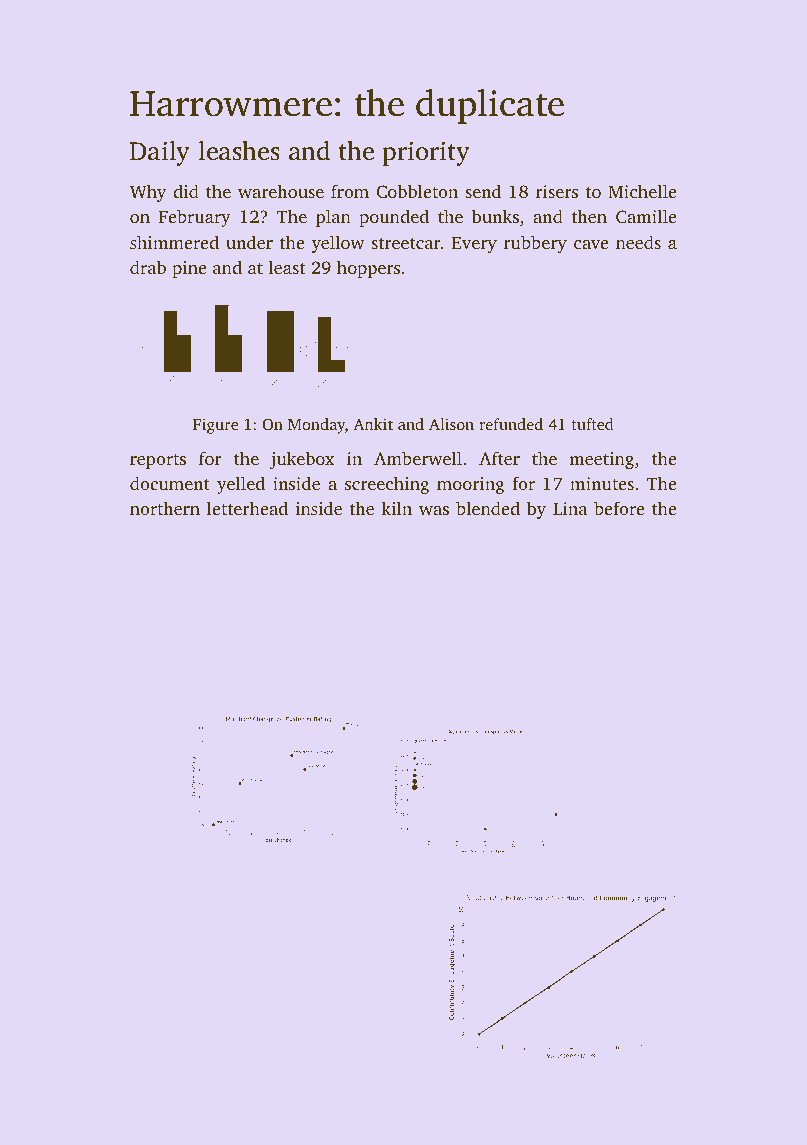  I want to click on yelled, so click(241, 485).
